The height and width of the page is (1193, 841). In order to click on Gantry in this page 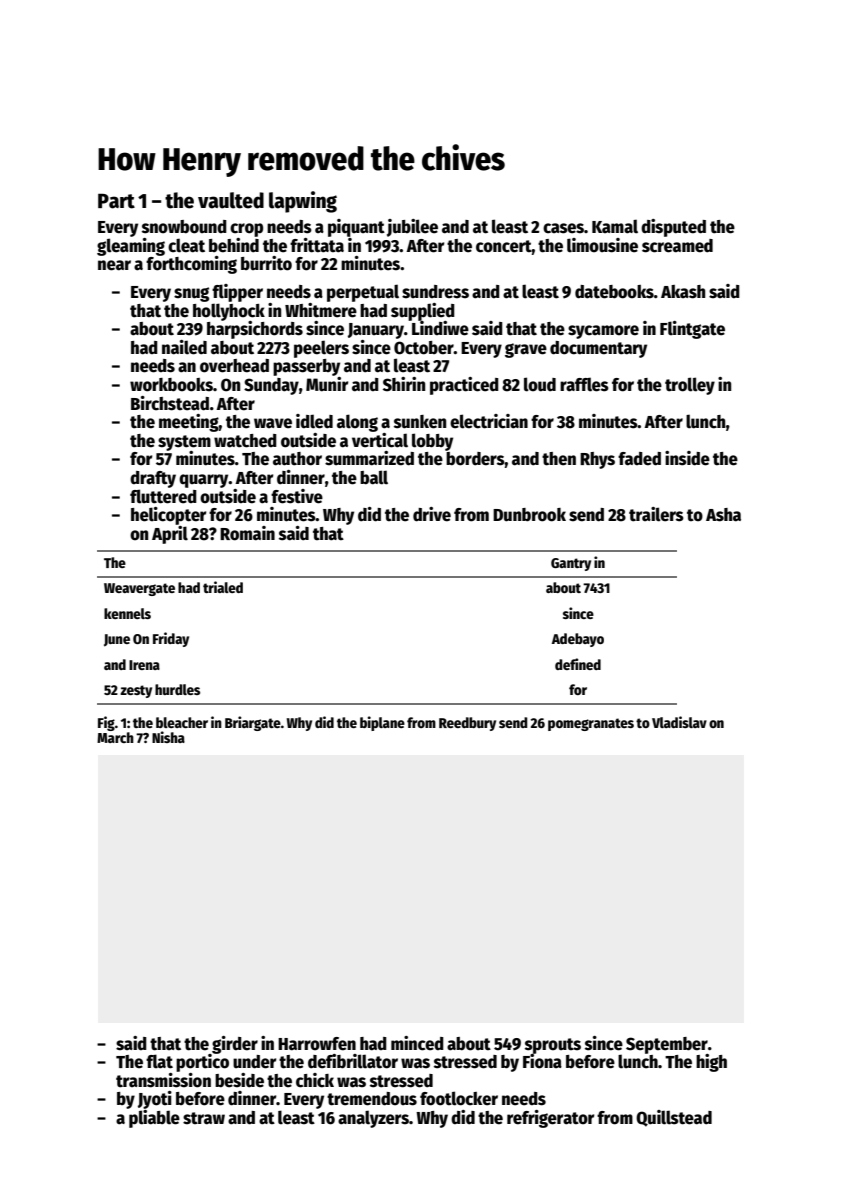, I will do `click(571, 564)`.
